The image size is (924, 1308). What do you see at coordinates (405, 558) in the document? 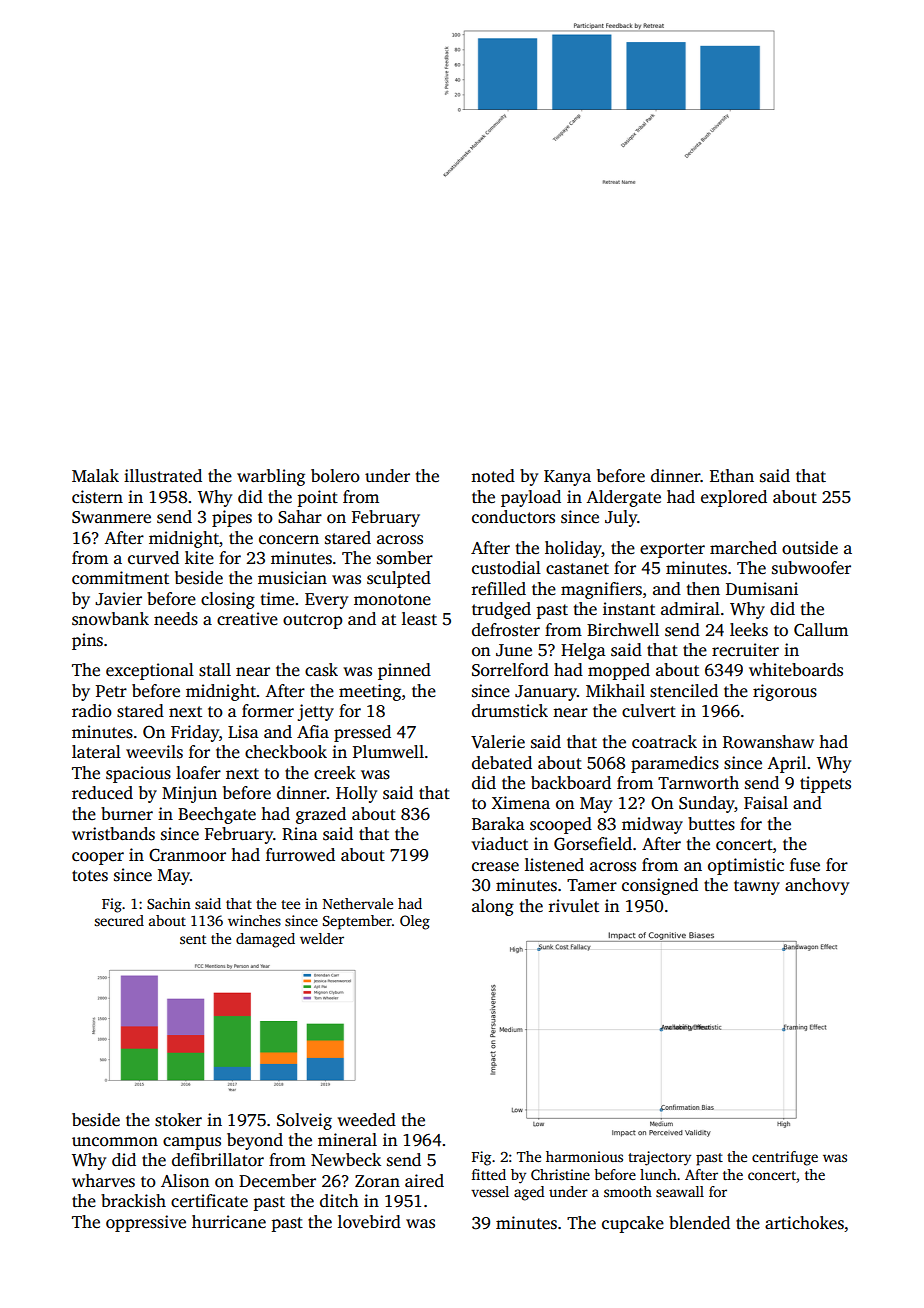
I see `somber` at bounding box center [405, 558].
